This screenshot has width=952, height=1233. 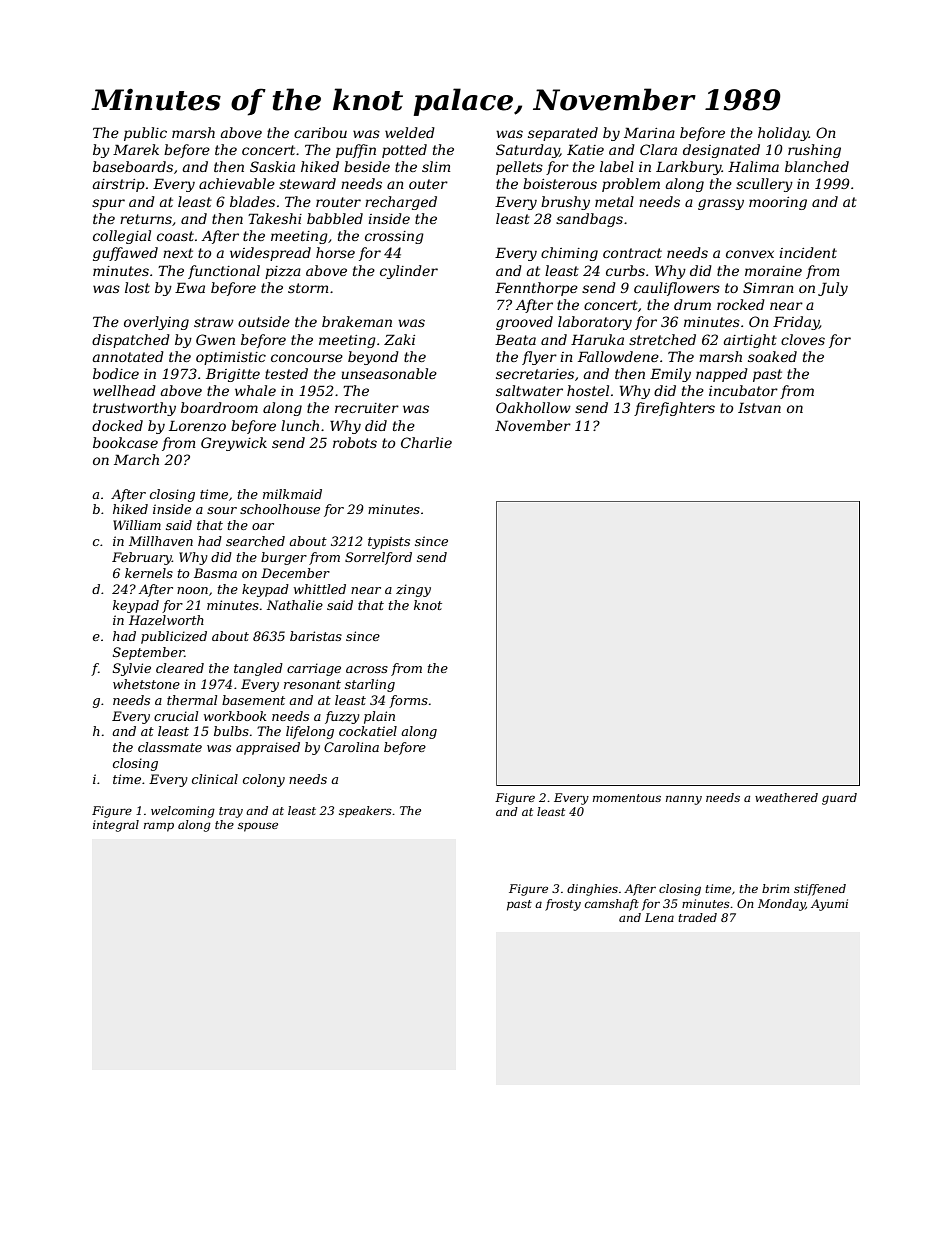 What do you see at coordinates (563, 905) in the screenshot?
I see `frosty` at bounding box center [563, 905].
